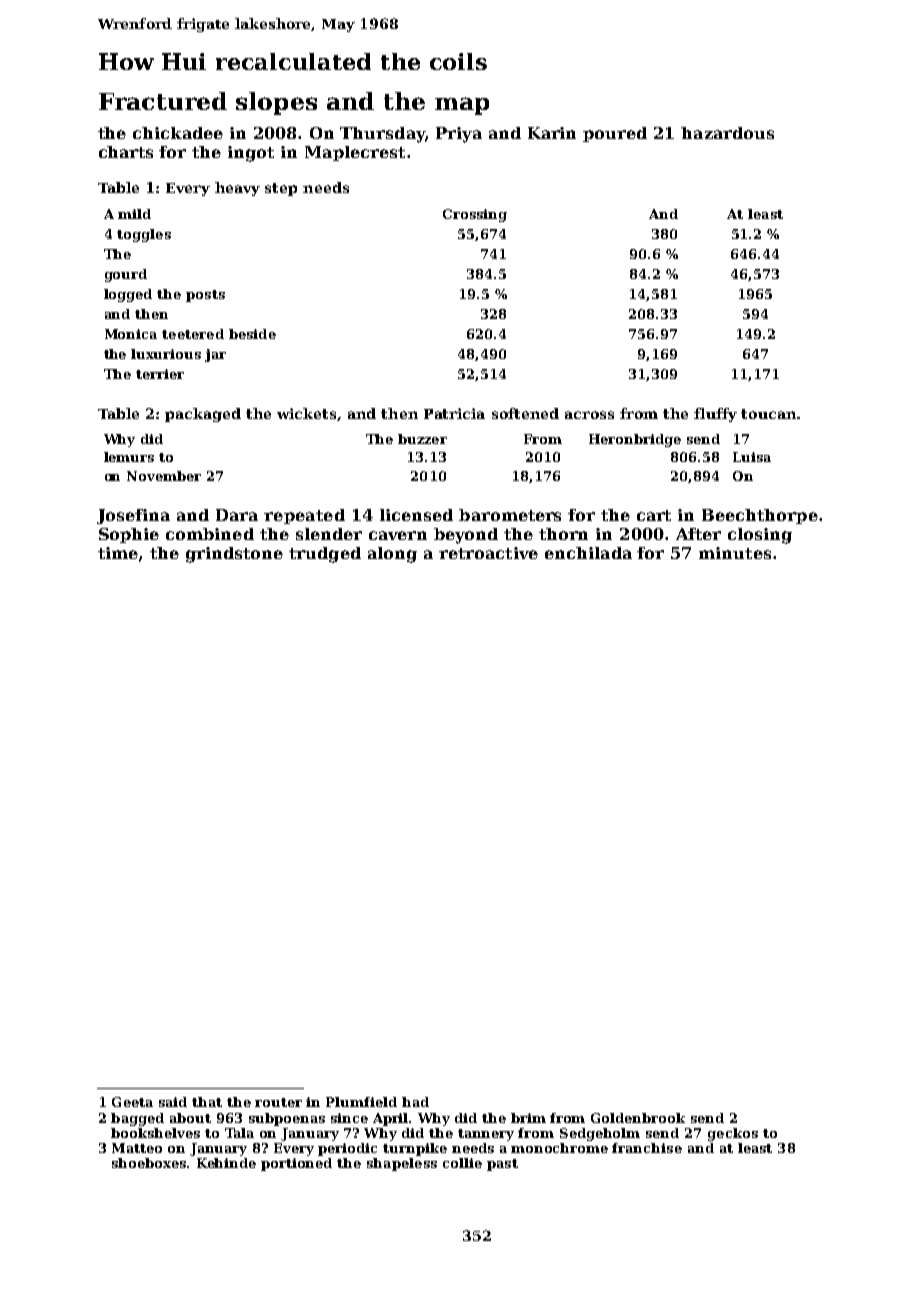 The height and width of the screenshot is (1314, 924). I want to click on Geeta, so click(132, 1102).
